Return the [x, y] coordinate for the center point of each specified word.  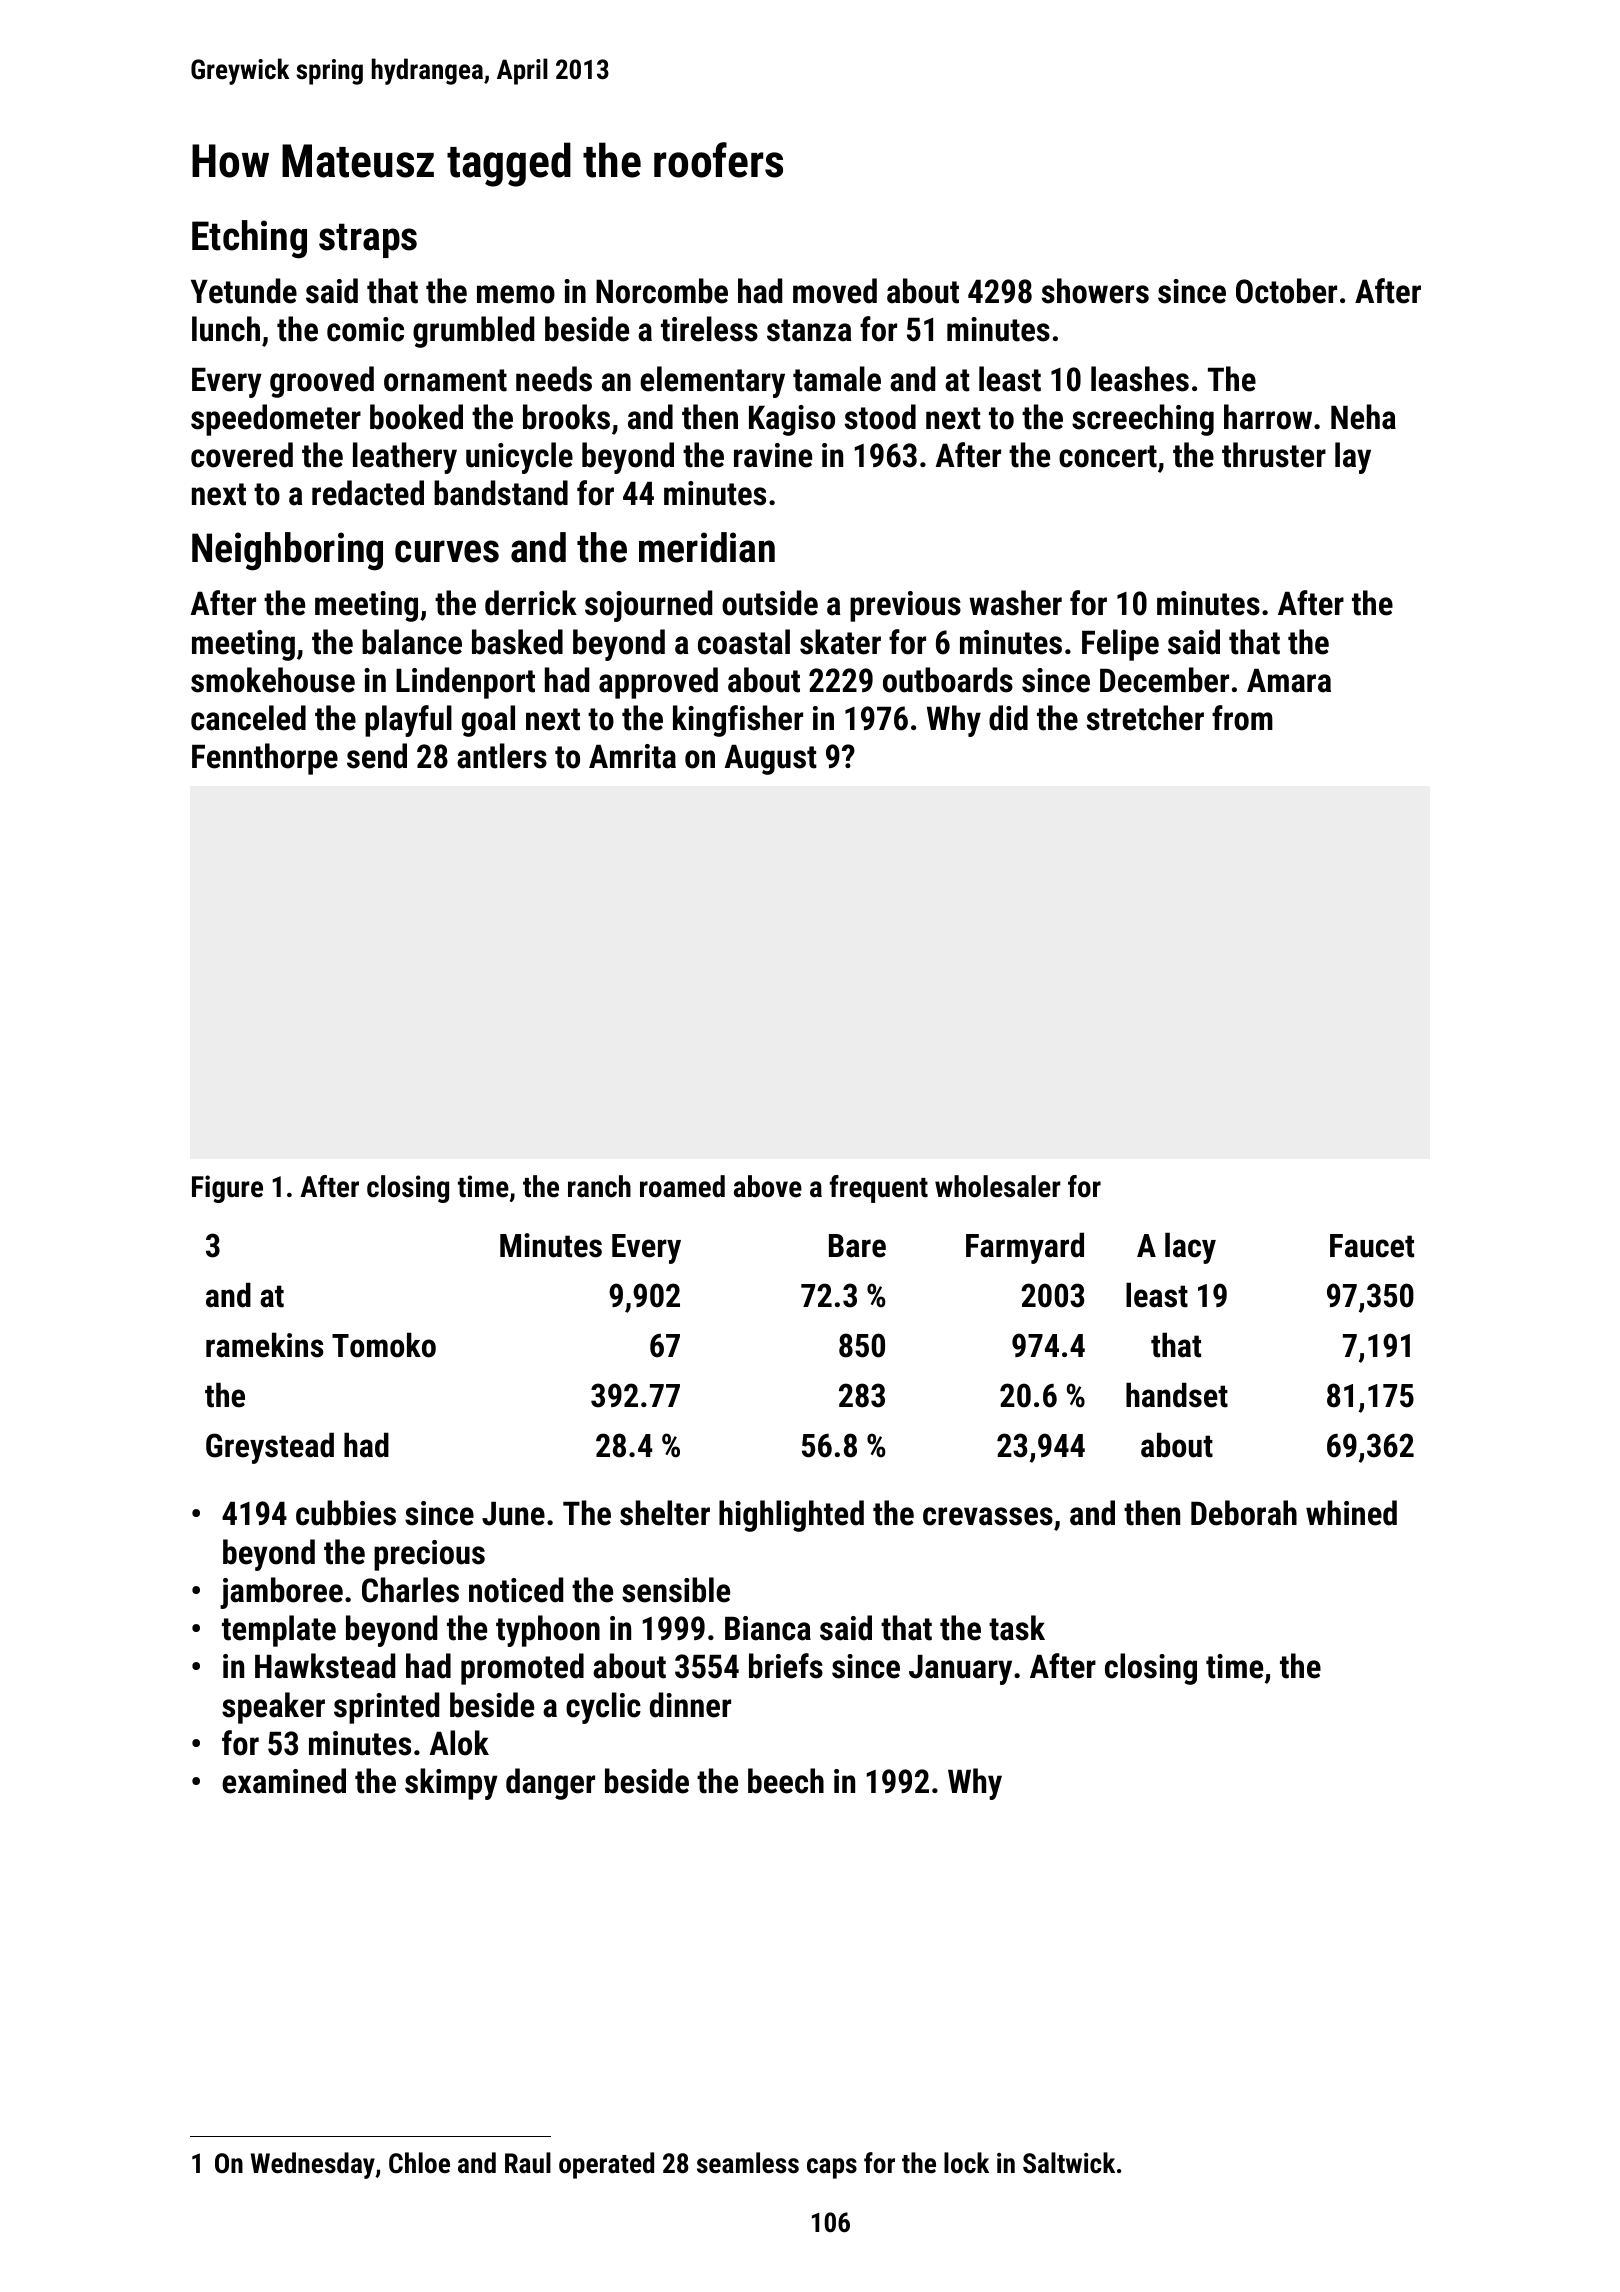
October [1286, 291]
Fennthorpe [265, 759]
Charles [410, 1590]
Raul [528, 2163]
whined [1351, 1513]
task [1017, 1628]
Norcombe [662, 291]
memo [516, 294]
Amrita [632, 756]
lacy [1190, 1248]
